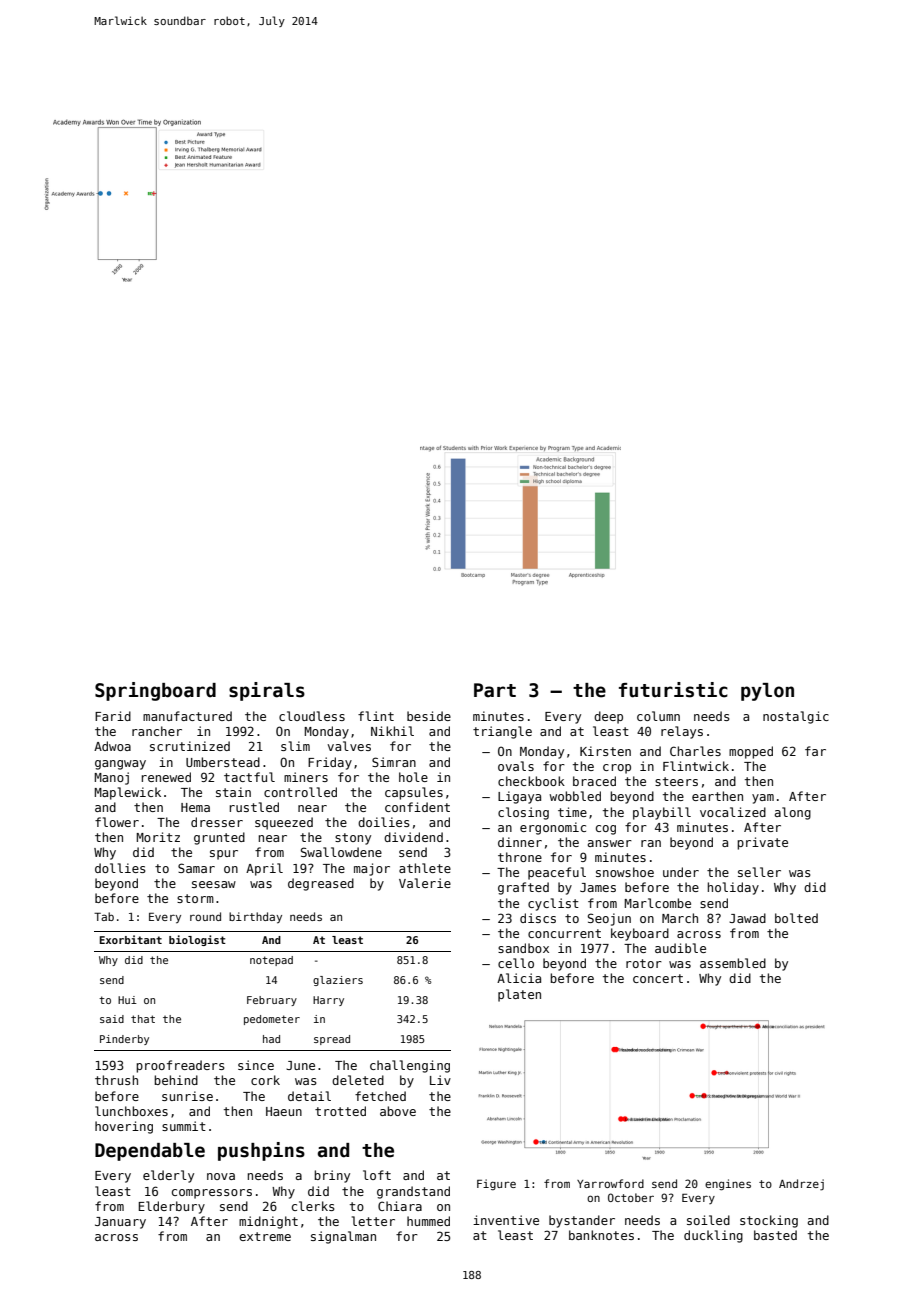 Image resolution: width=924 pixels, height=1308 pixels. What do you see at coordinates (801, 1185) in the screenshot?
I see `Andrzej` at bounding box center [801, 1185].
